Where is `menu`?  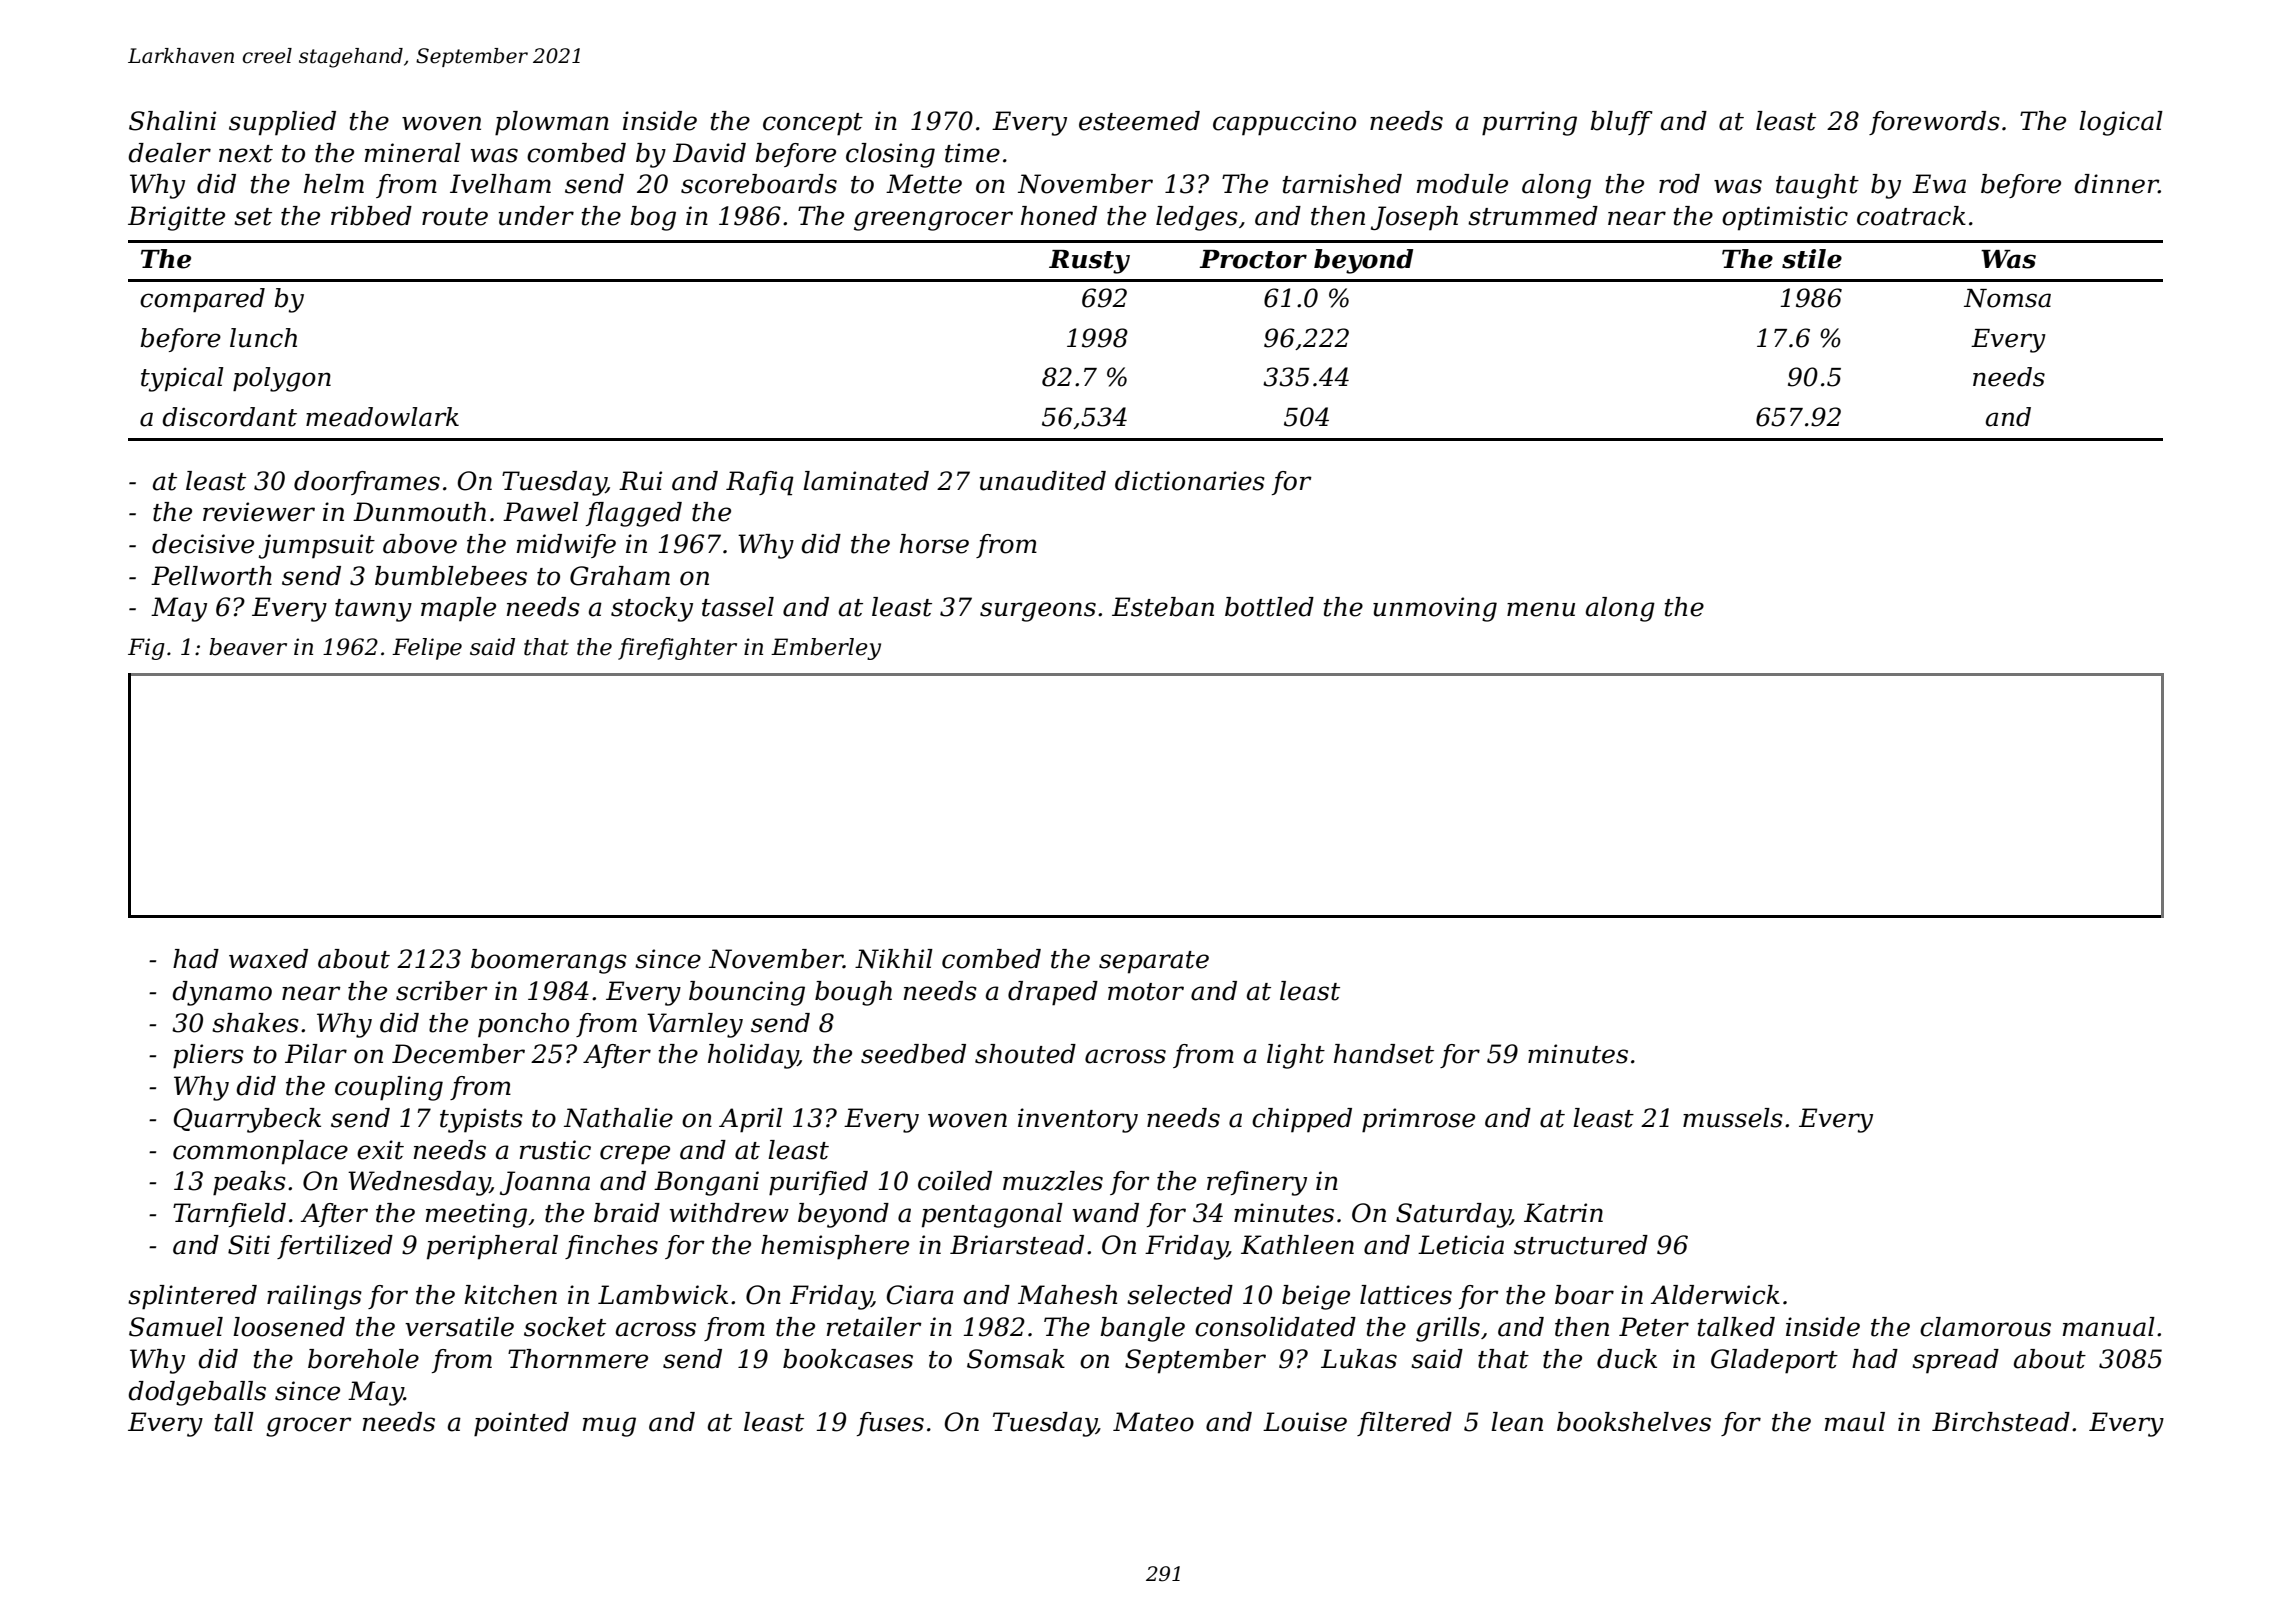
menu is located at coordinates (1541, 609).
